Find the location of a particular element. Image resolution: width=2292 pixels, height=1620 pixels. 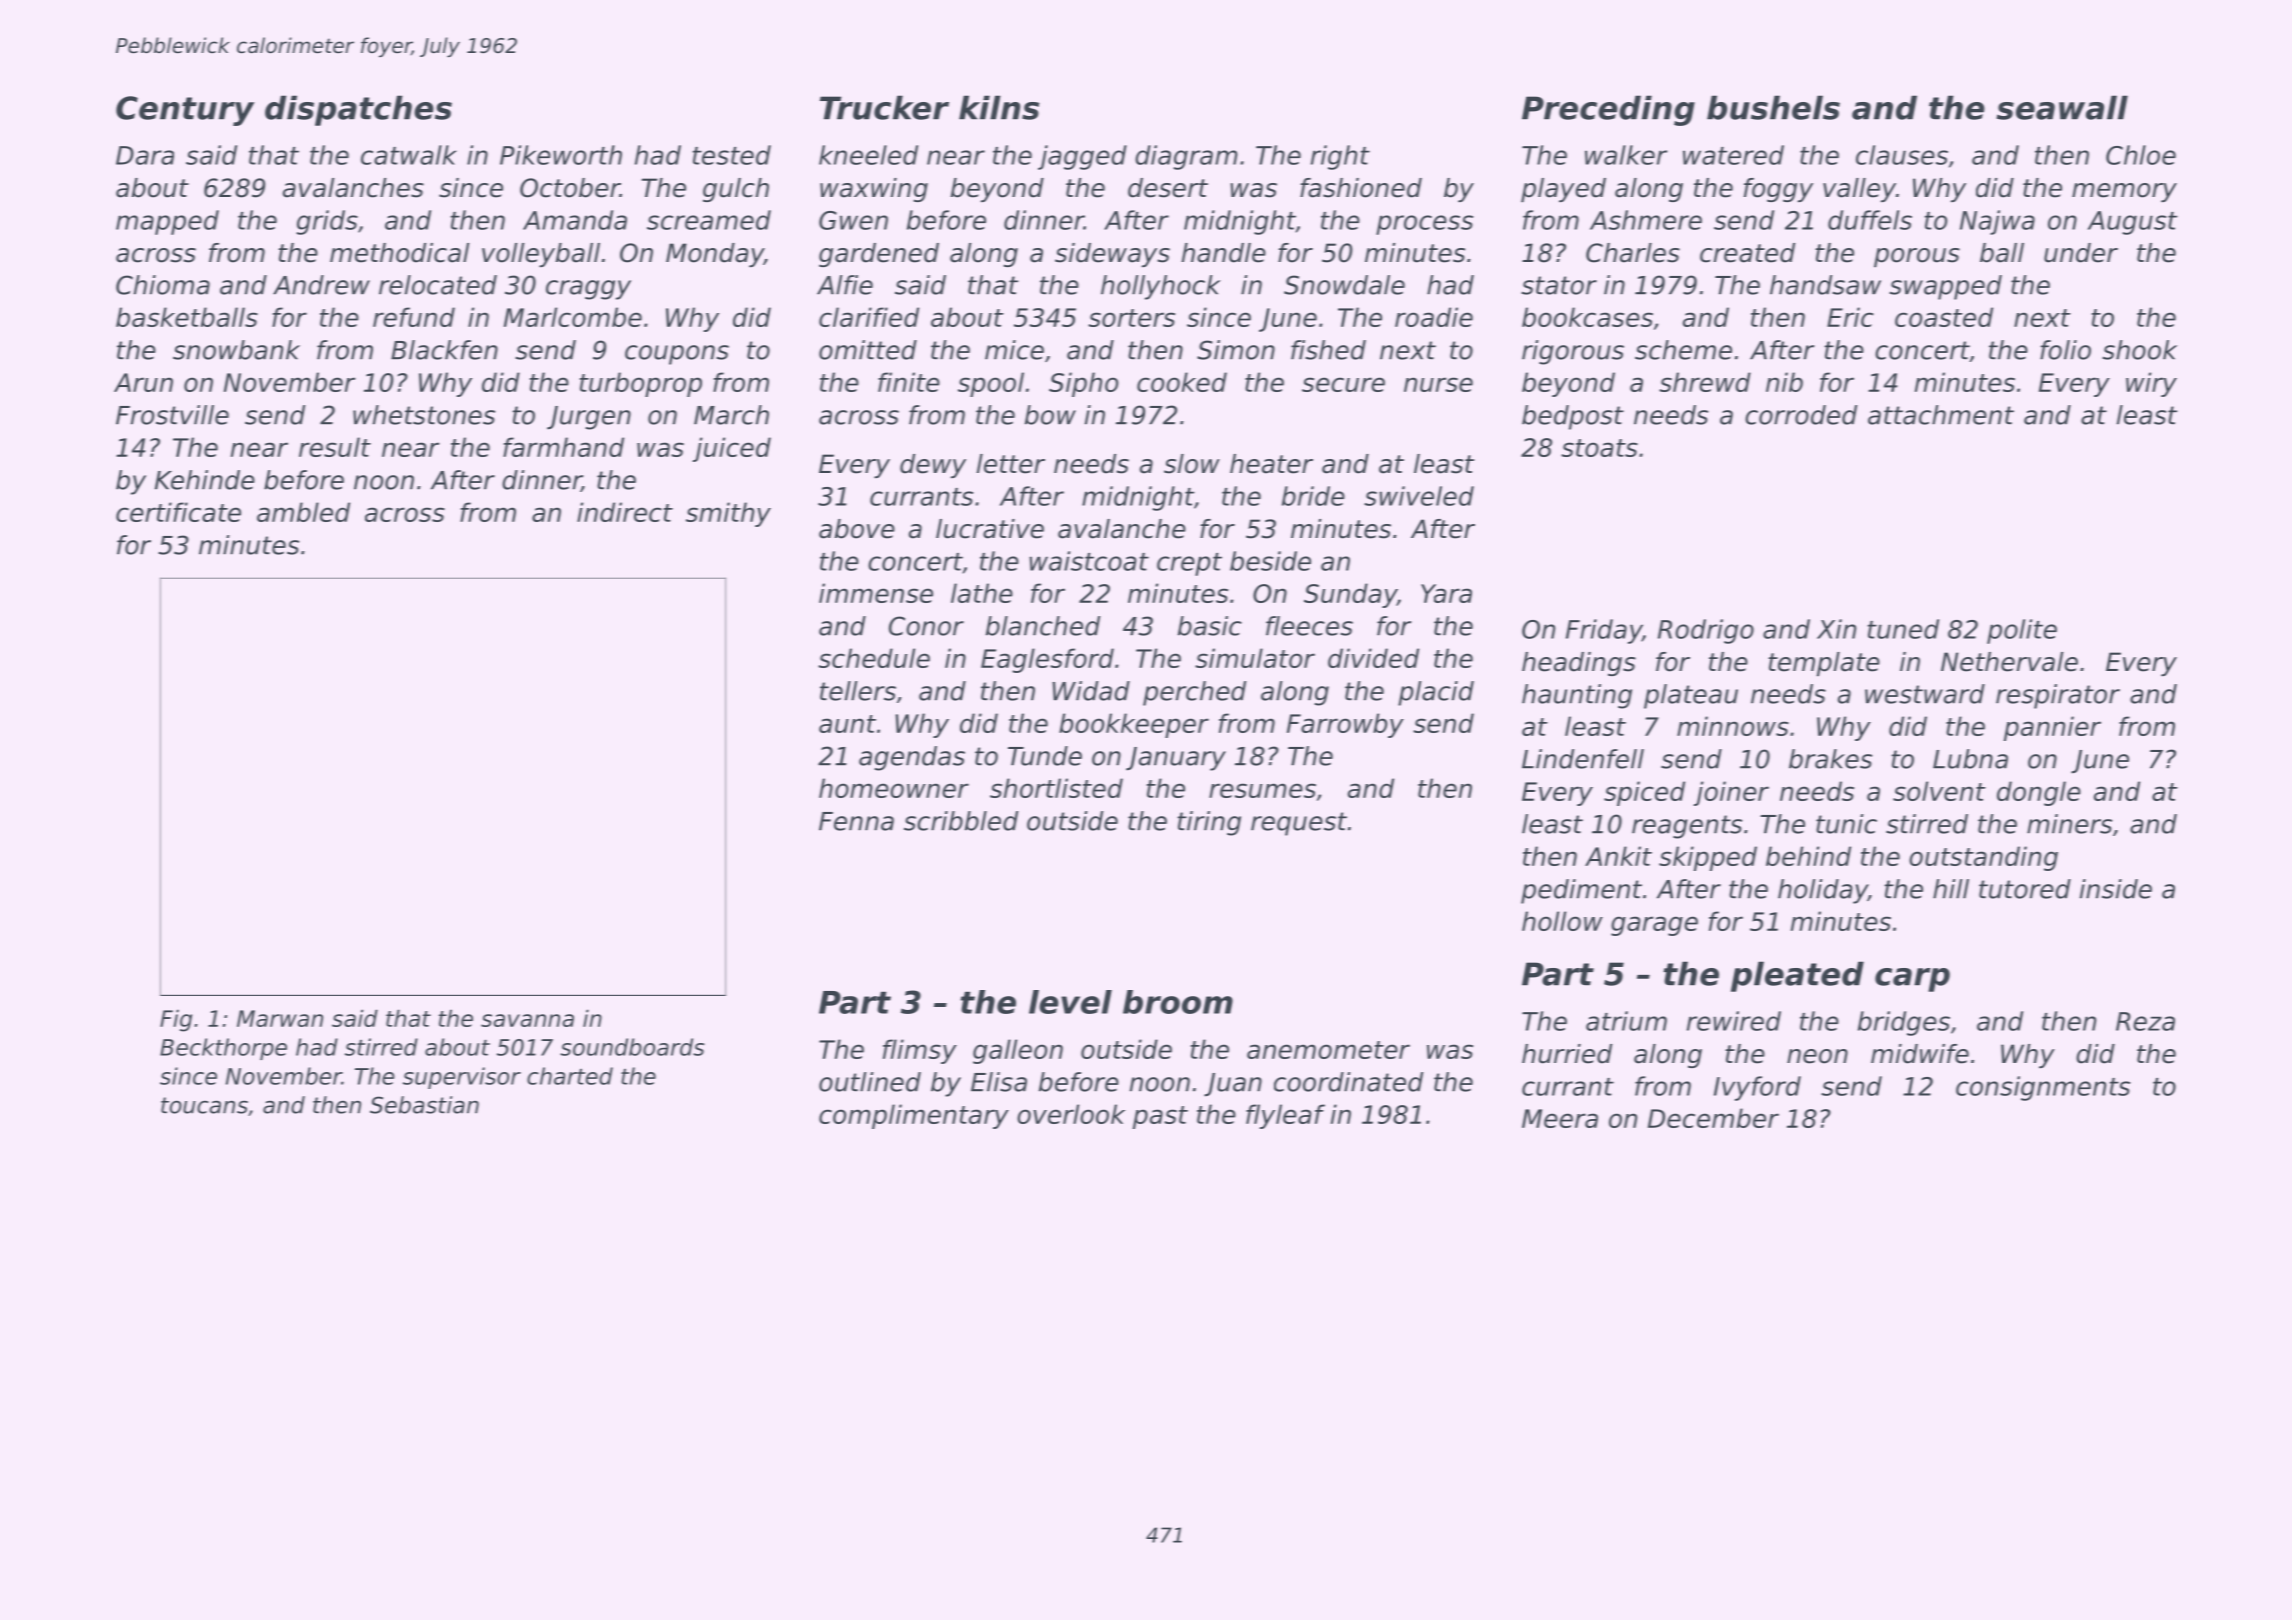

Fenna is located at coordinates (856, 821).
